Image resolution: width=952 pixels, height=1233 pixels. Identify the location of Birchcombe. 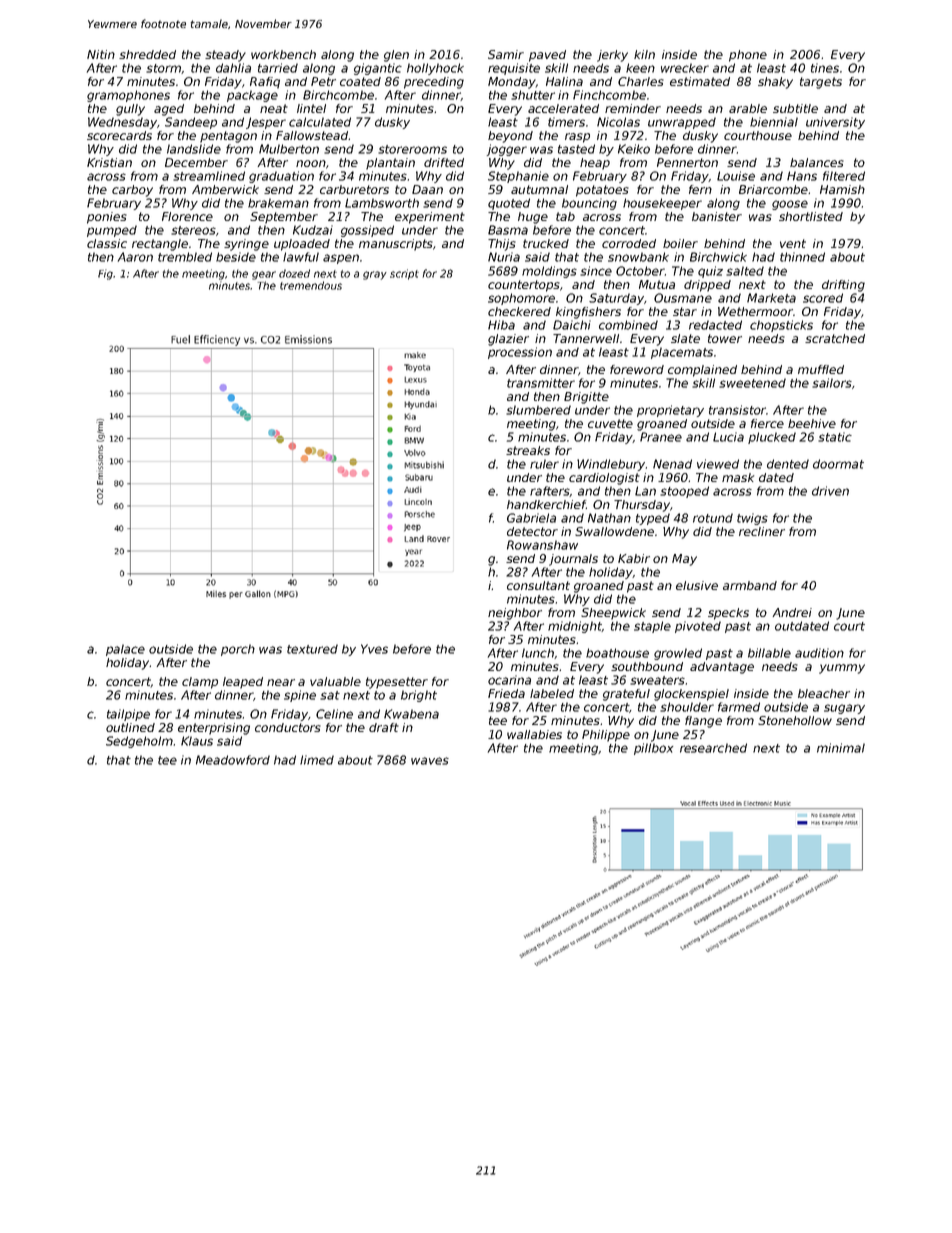
(338, 95).
